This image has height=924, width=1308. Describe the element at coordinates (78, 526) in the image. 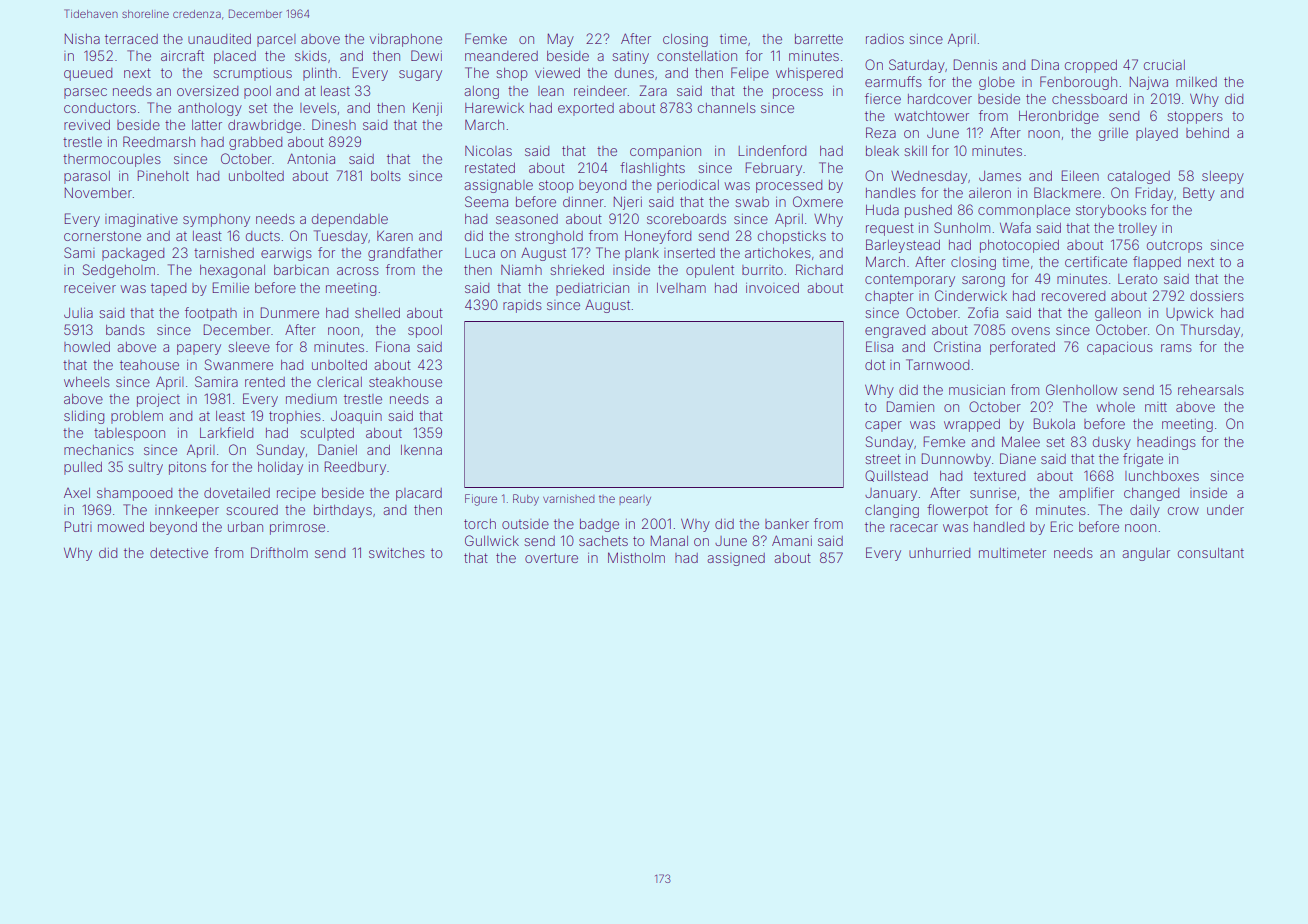

I see `Putri` at that location.
